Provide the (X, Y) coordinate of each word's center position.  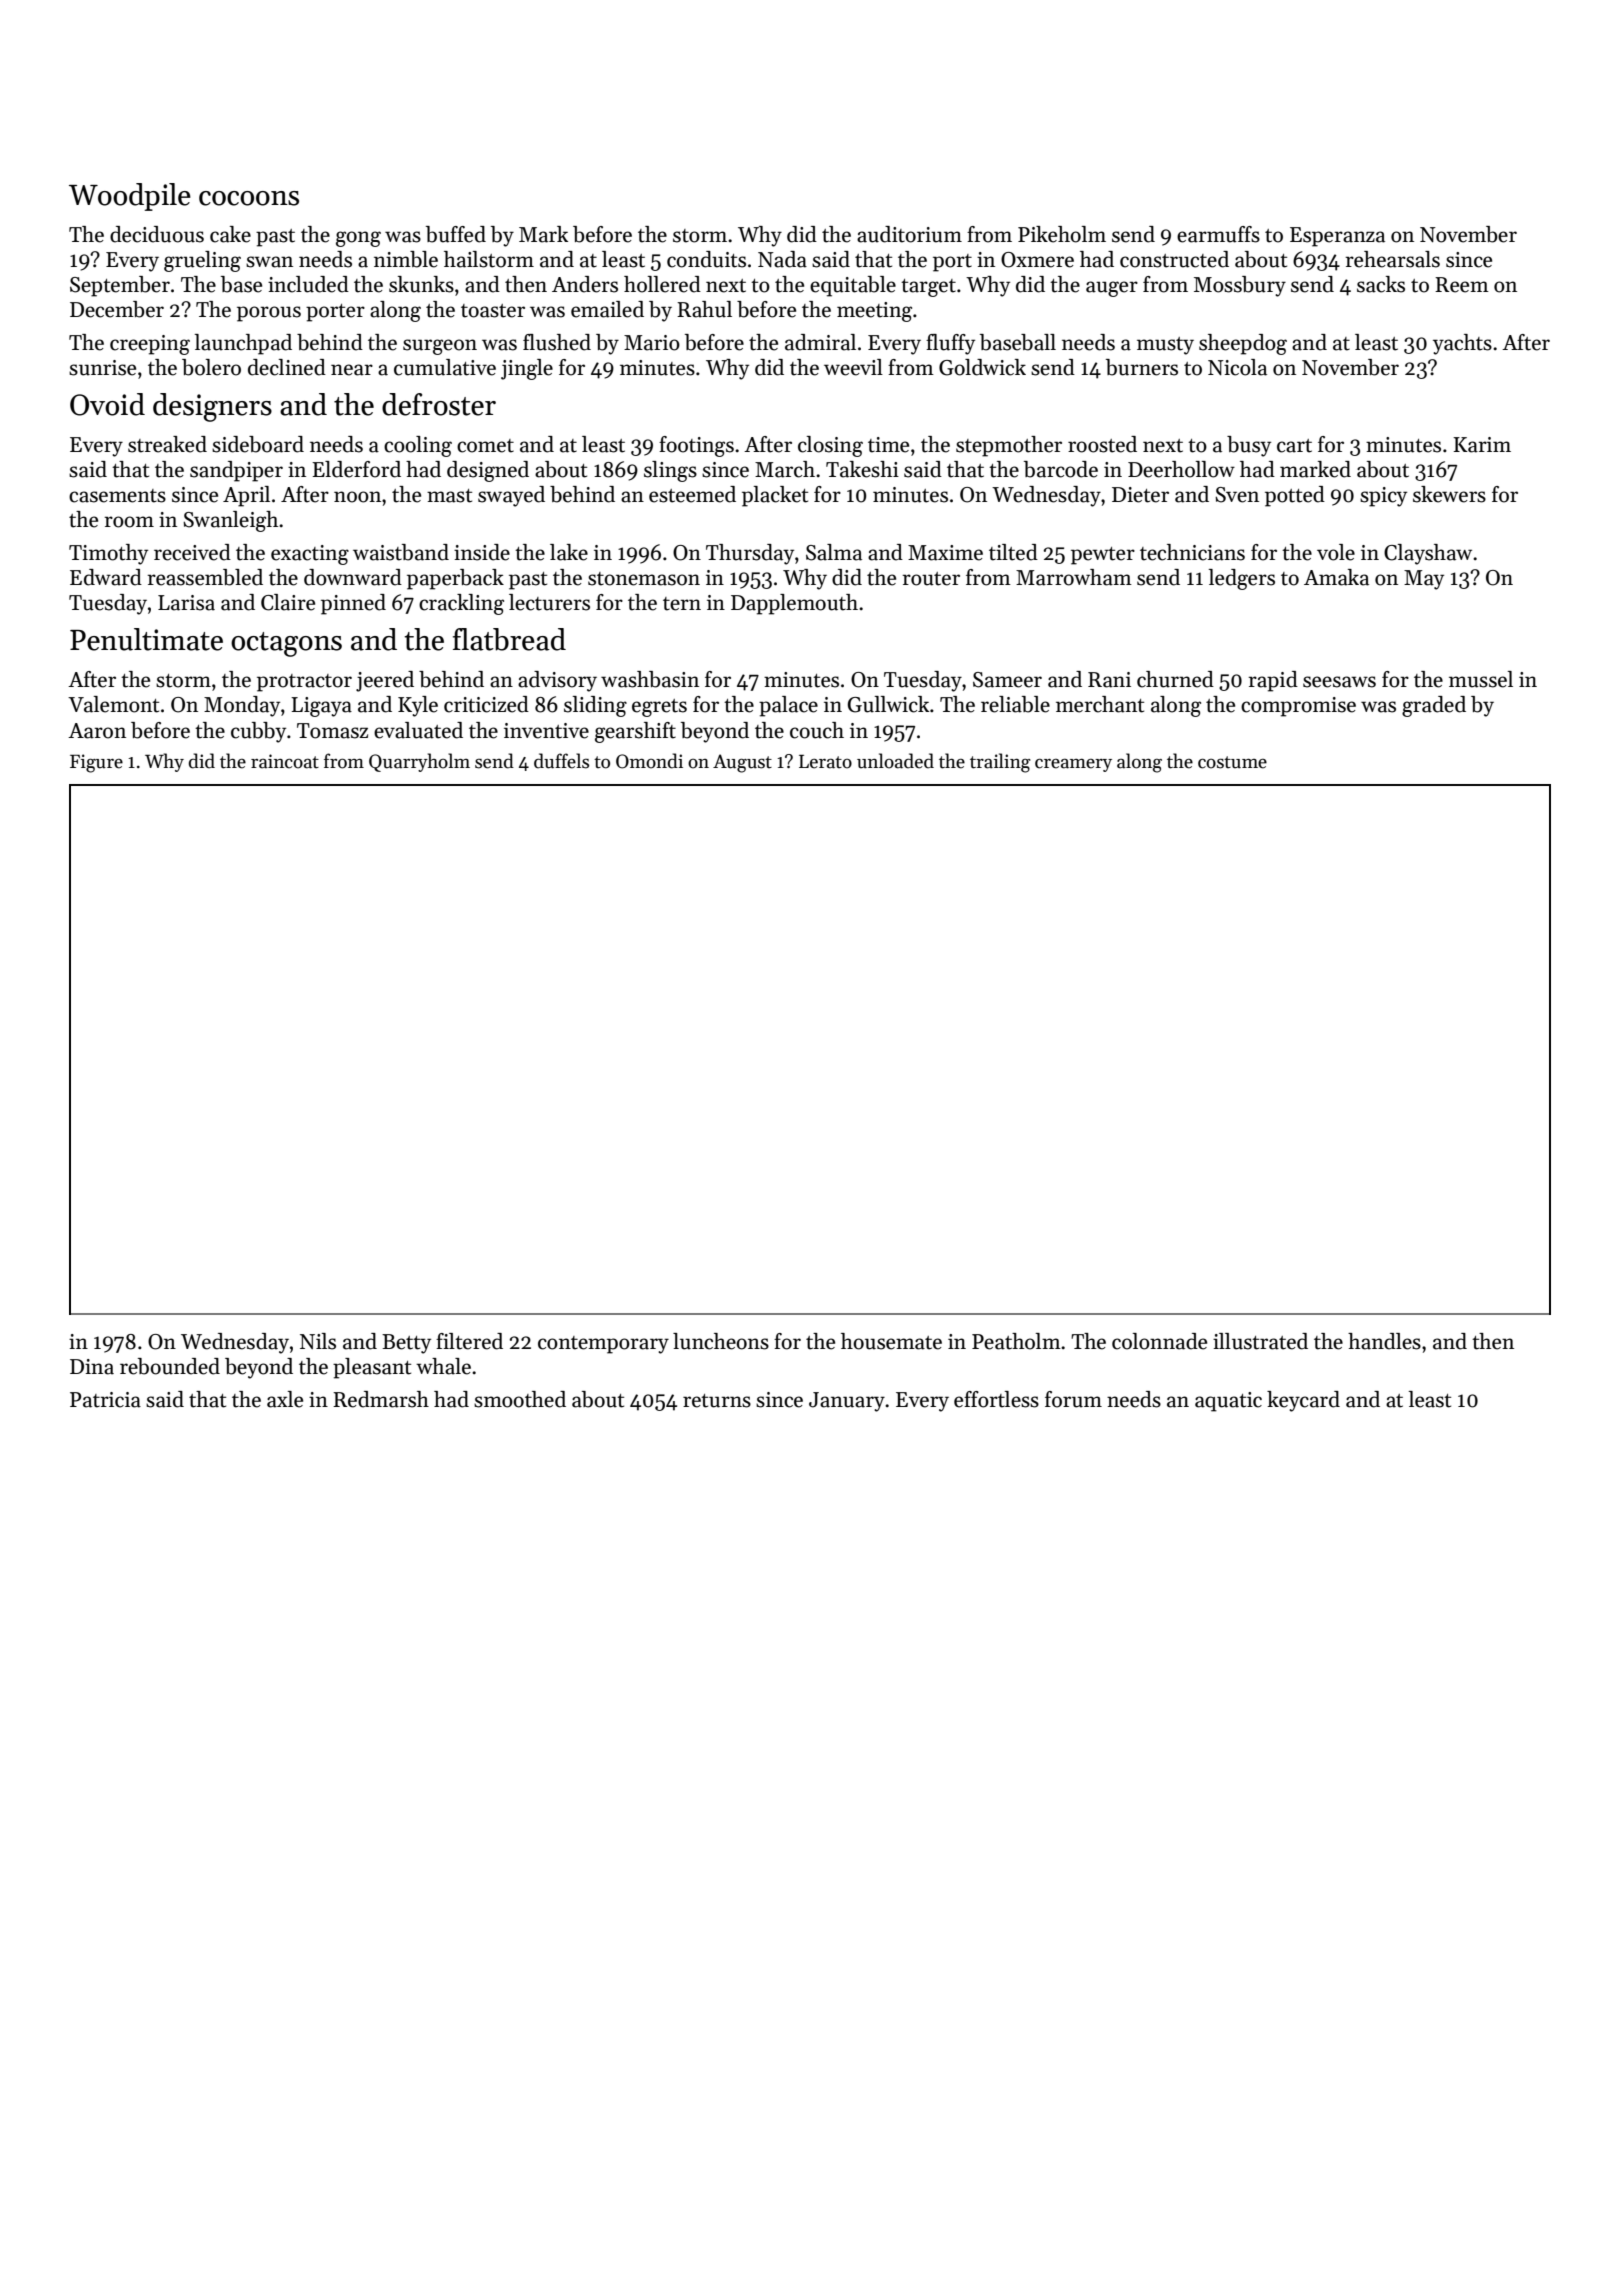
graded (1434, 706)
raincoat (285, 761)
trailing (1000, 763)
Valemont (113, 704)
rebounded (170, 1366)
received (192, 552)
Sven (1237, 495)
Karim (1482, 445)
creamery (1073, 765)
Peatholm (1016, 1341)
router (931, 579)
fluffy (950, 344)
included (308, 284)
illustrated (1260, 1341)
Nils (318, 1341)
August (742, 763)
